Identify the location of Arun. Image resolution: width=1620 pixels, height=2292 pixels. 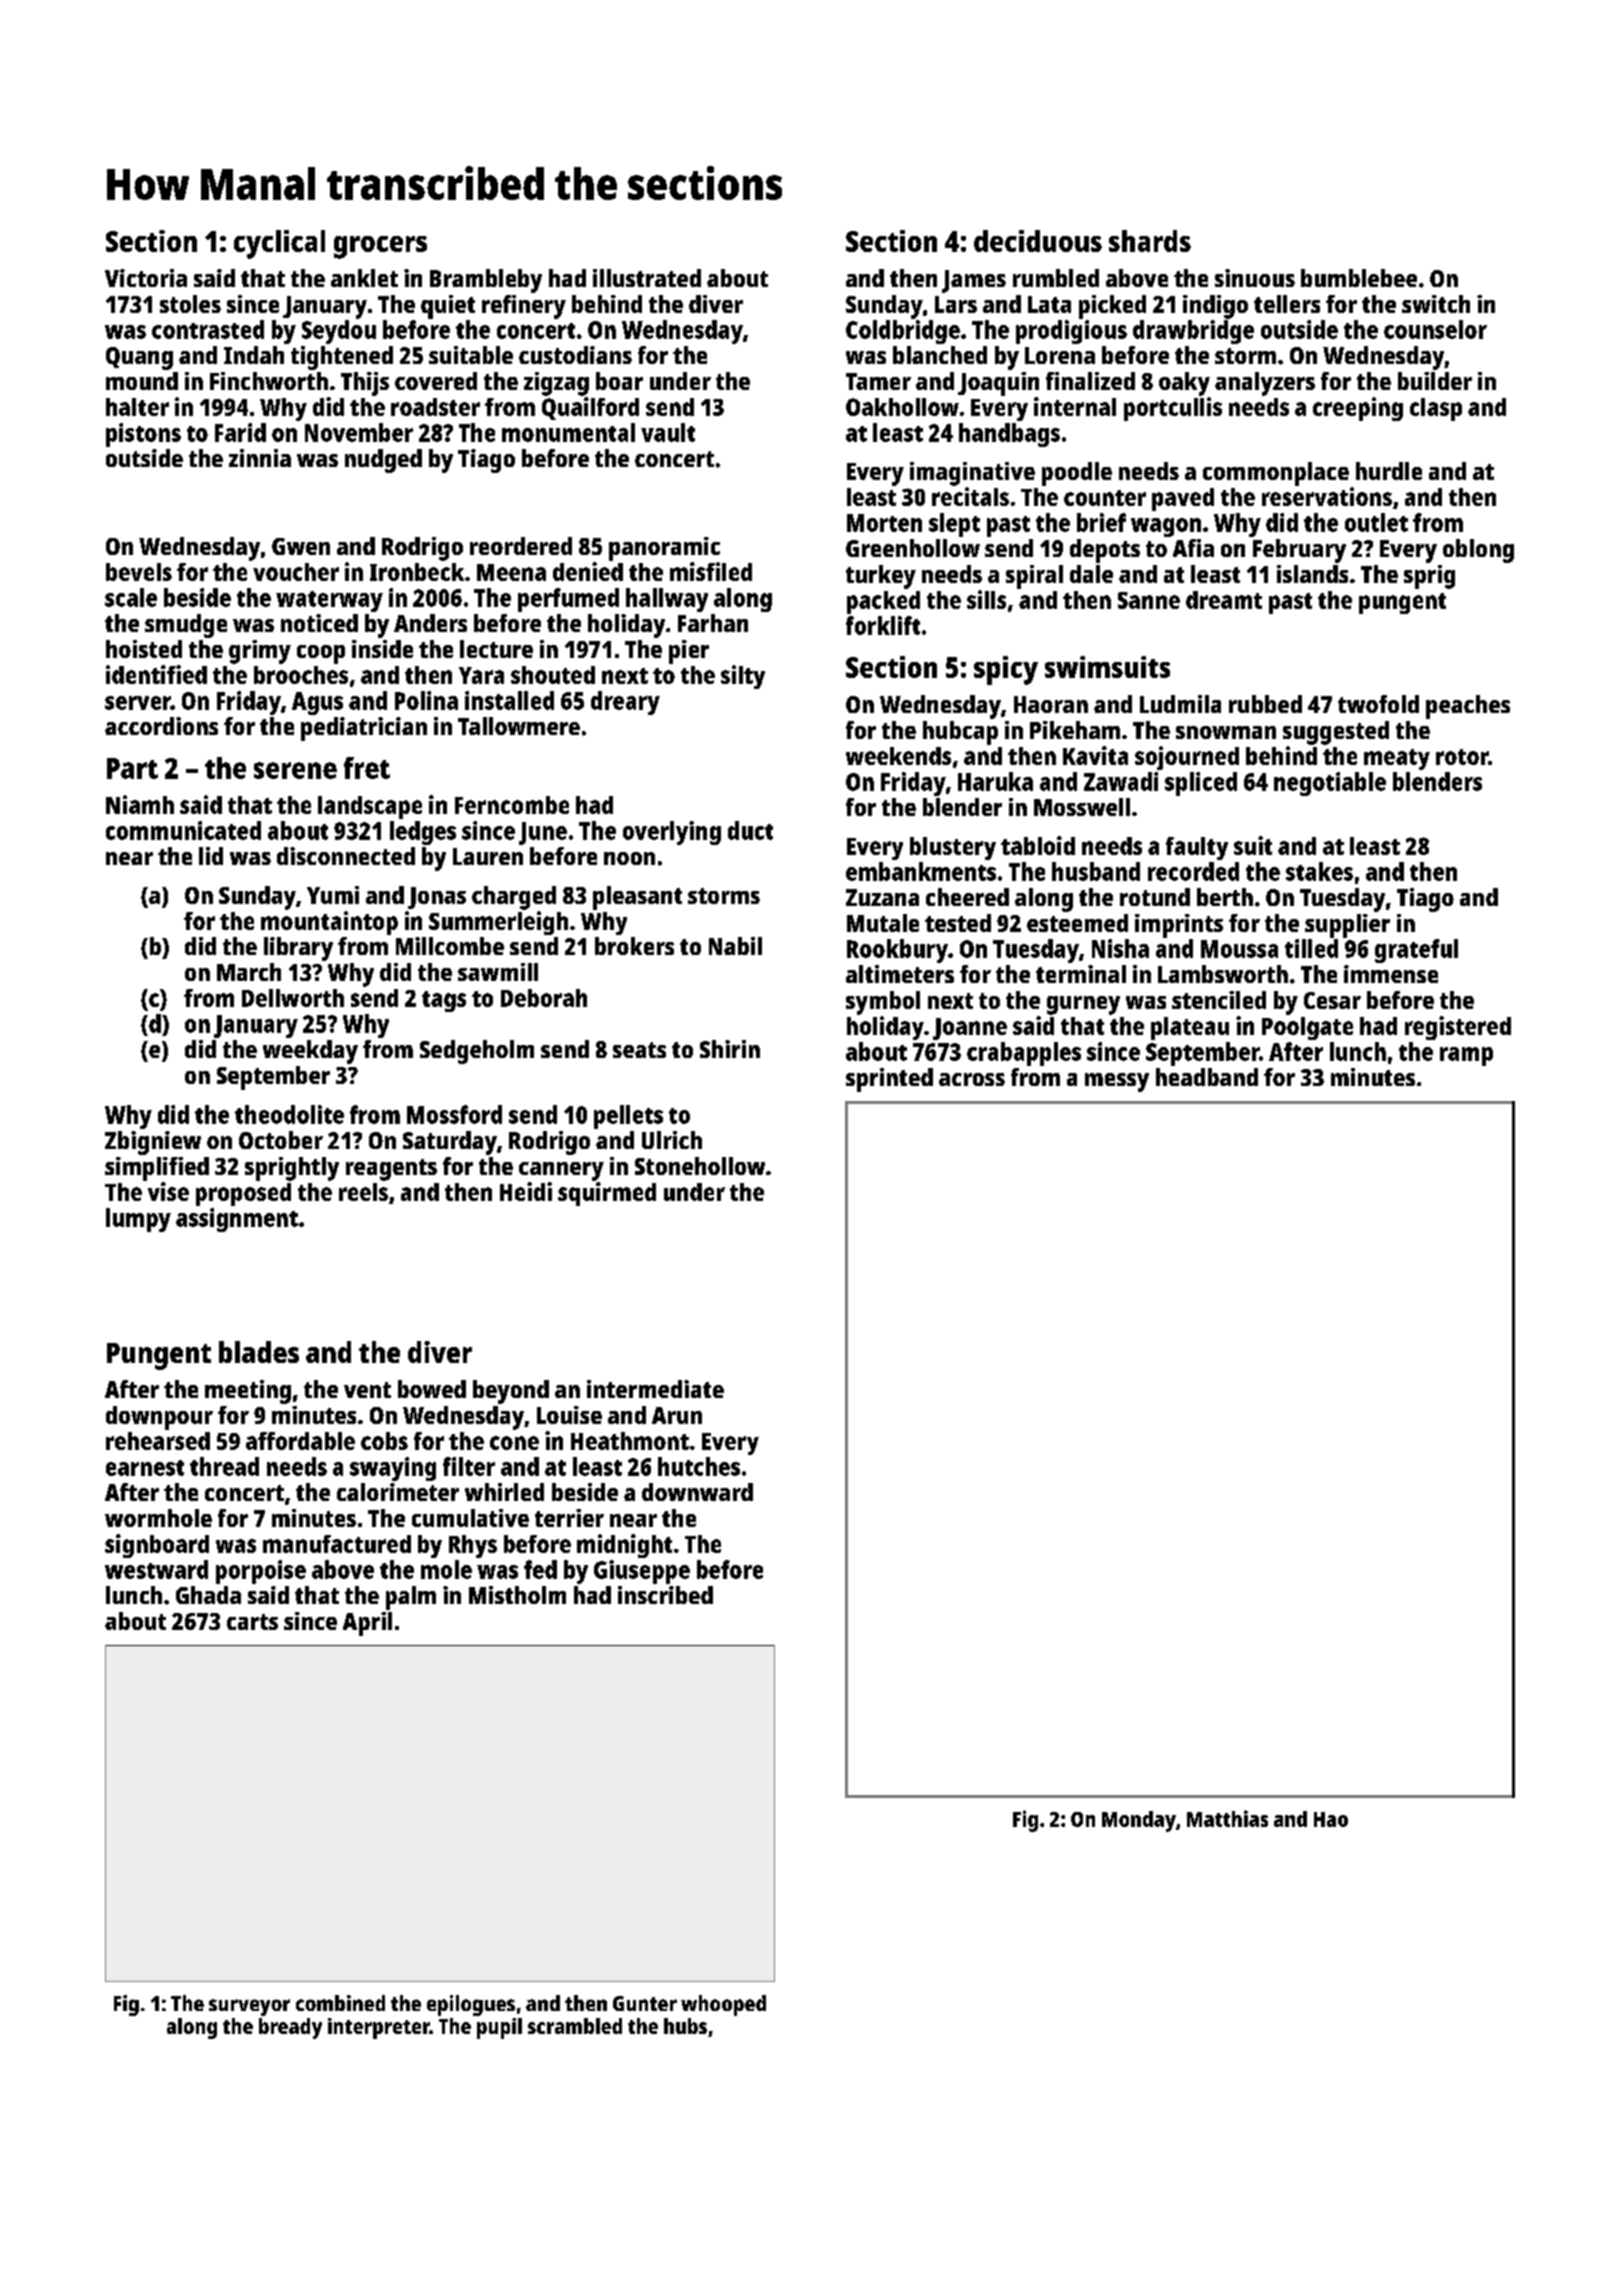
(677, 1415).
